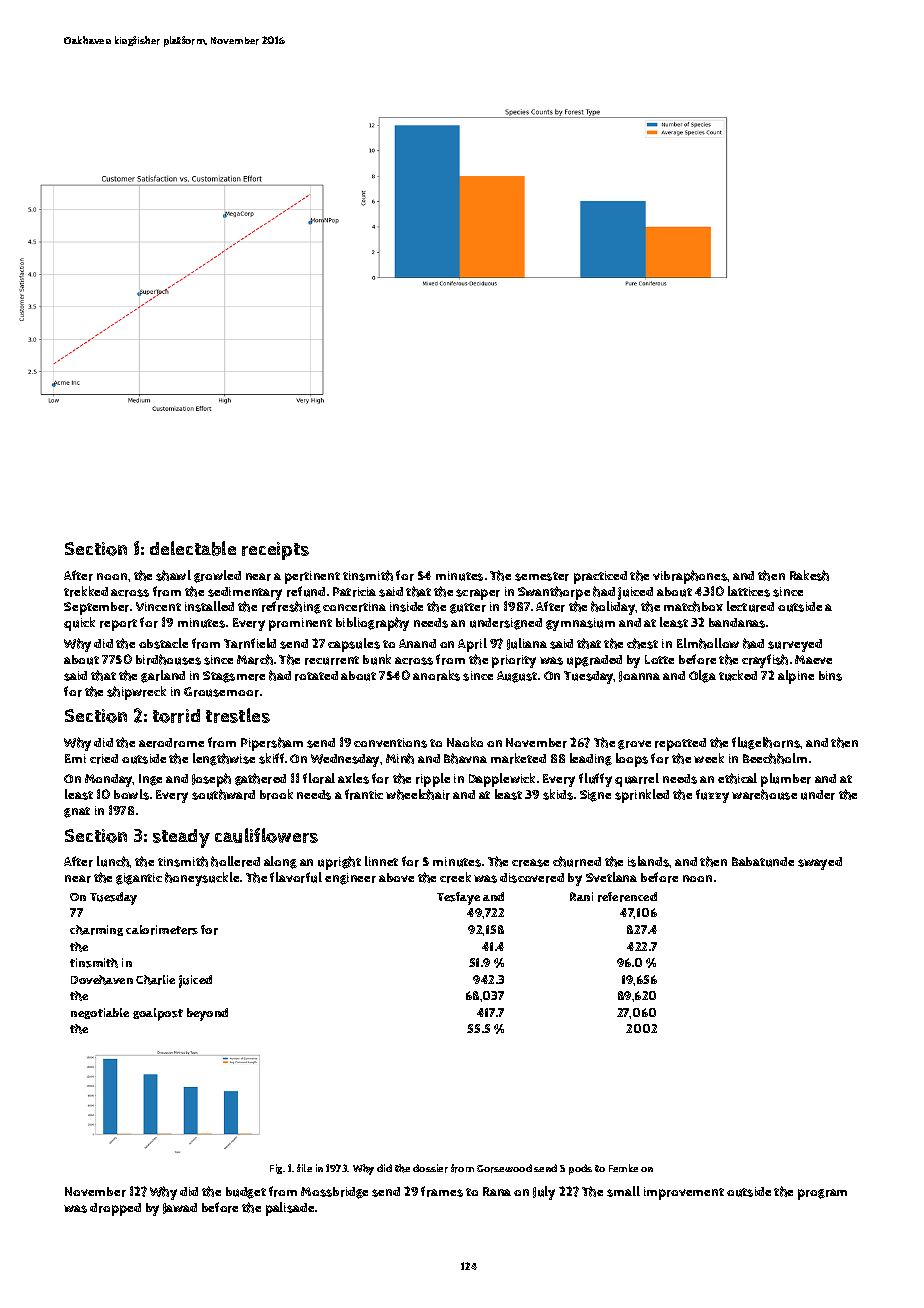 The image size is (924, 1308). I want to click on report, so click(118, 625).
